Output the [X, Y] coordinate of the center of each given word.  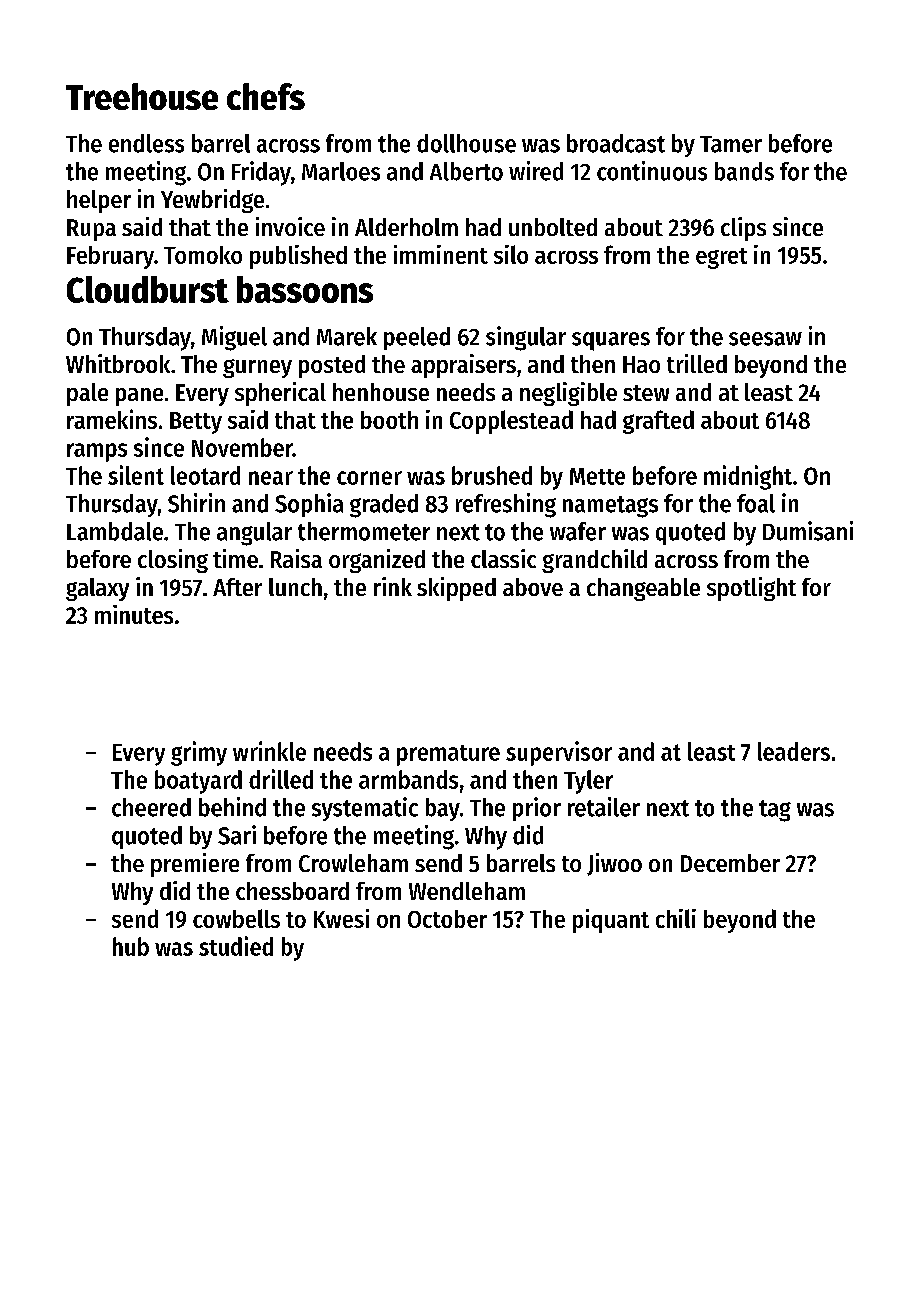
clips [743, 229]
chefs [266, 96]
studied [236, 946]
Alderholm [406, 227]
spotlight [751, 589]
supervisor [559, 753]
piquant [611, 921]
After [237, 587]
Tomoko [203, 255]
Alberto [466, 171]
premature [448, 755]
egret [721, 258]
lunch [295, 587]
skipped [456, 589]
